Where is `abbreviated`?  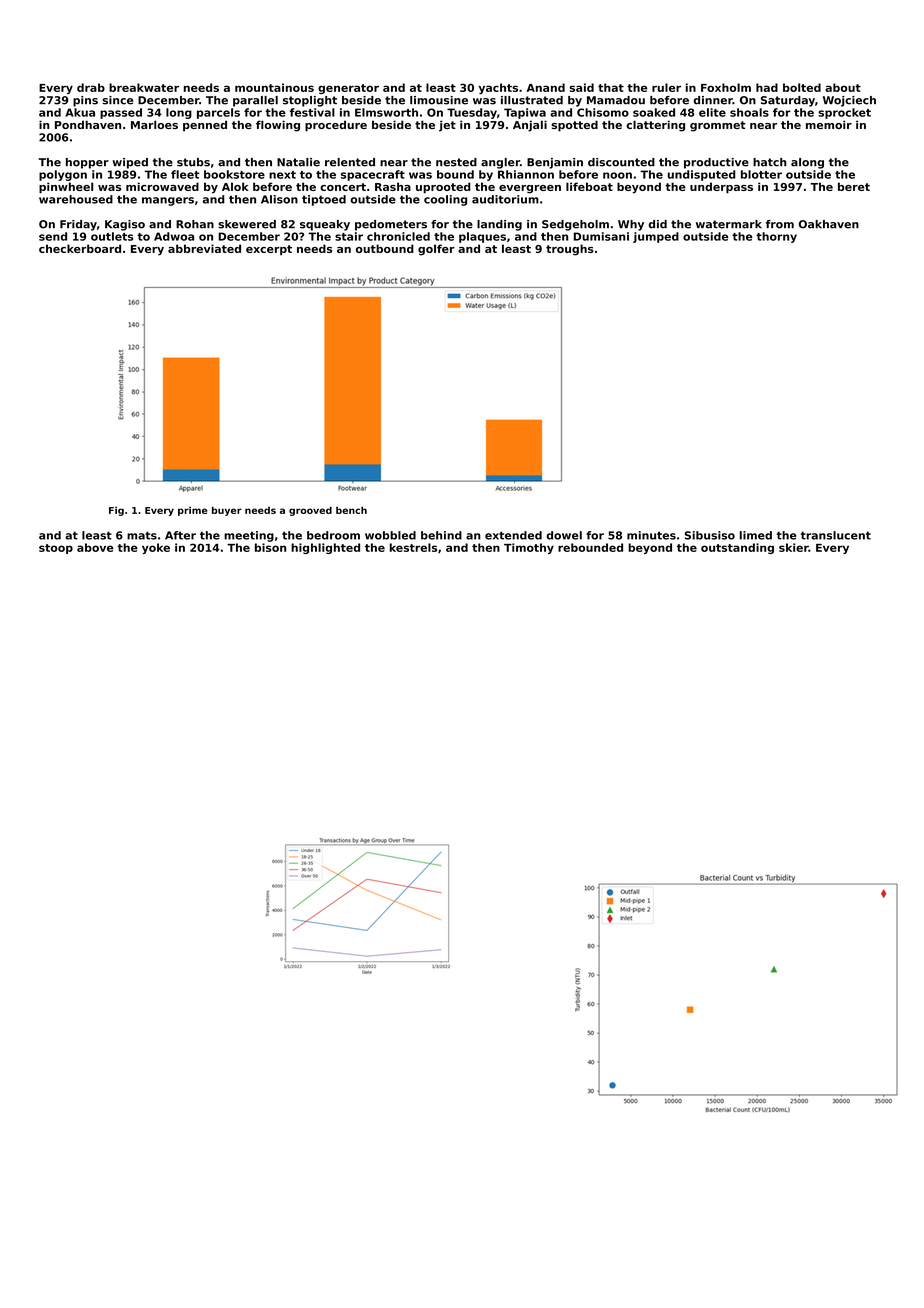
abbreviated is located at coordinates (204, 248).
